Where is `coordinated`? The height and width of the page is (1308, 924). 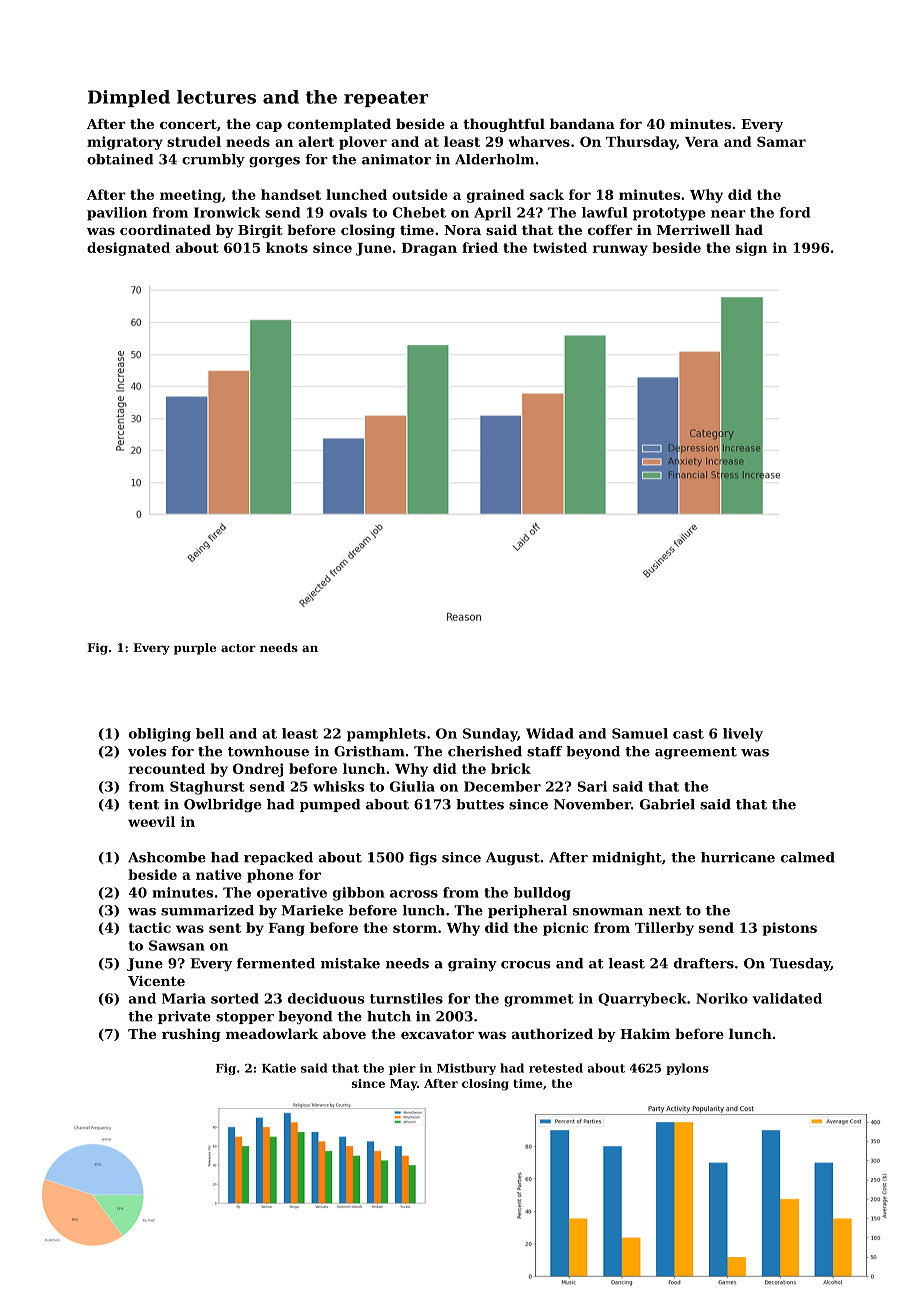 coordinated is located at coordinates (165, 229).
